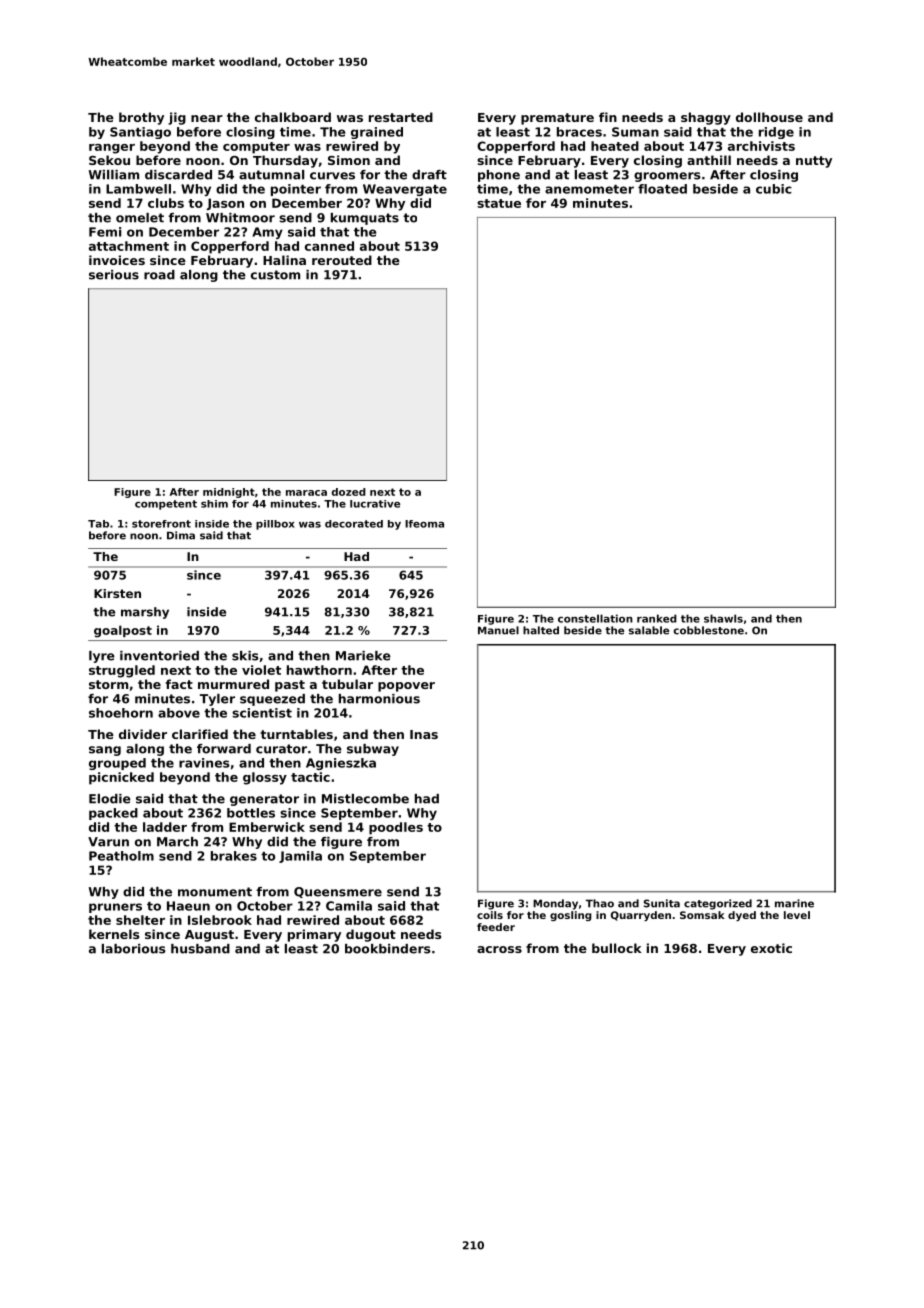 This document has width=924, height=1308. I want to click on Inas, so click(424, 734).
